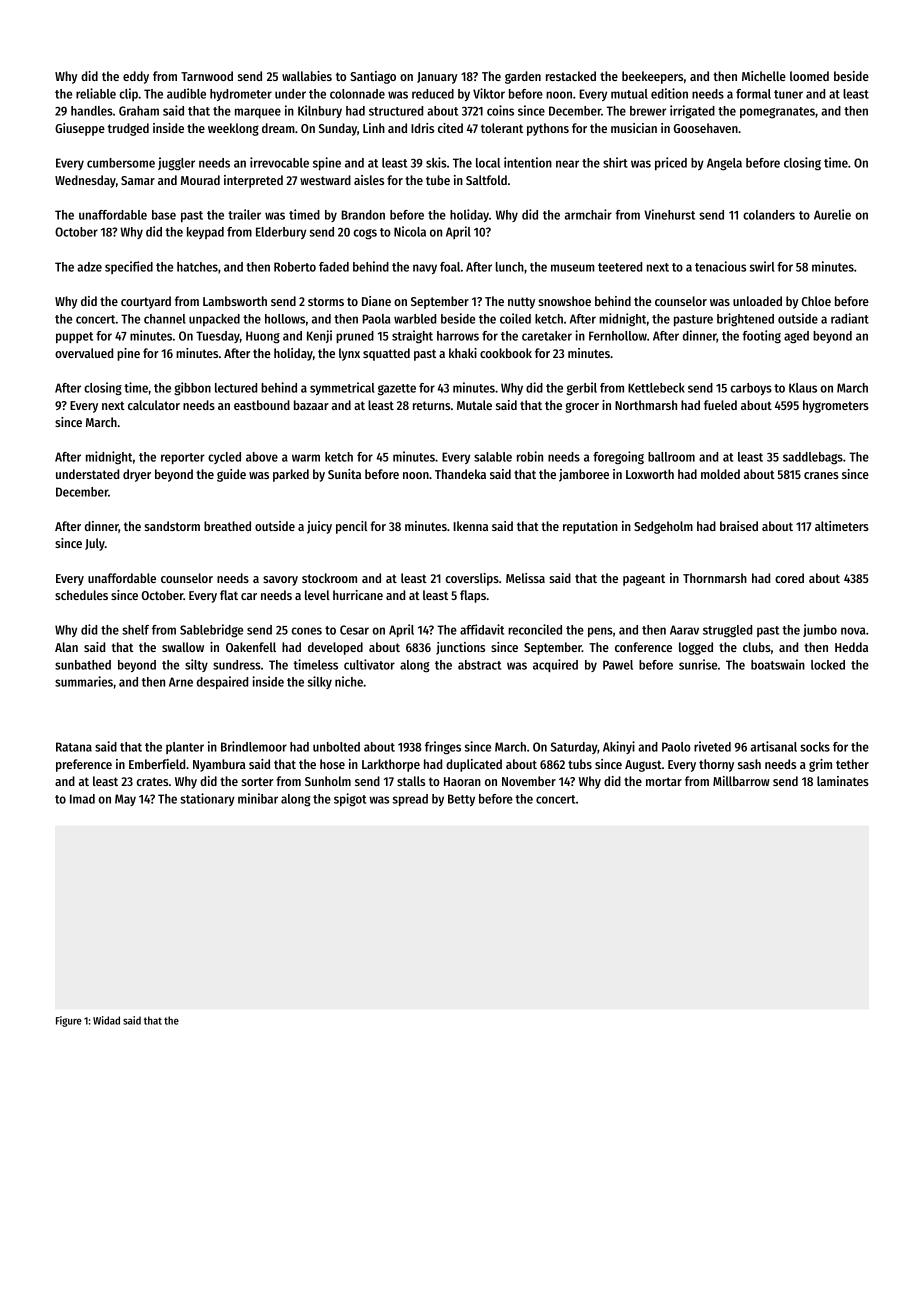 The height and width of the screenshot is (1308, 924). What do you see at coordinates (479, 665) in the screenshot?
I see `abstract` at bounding box center [479, 665].
